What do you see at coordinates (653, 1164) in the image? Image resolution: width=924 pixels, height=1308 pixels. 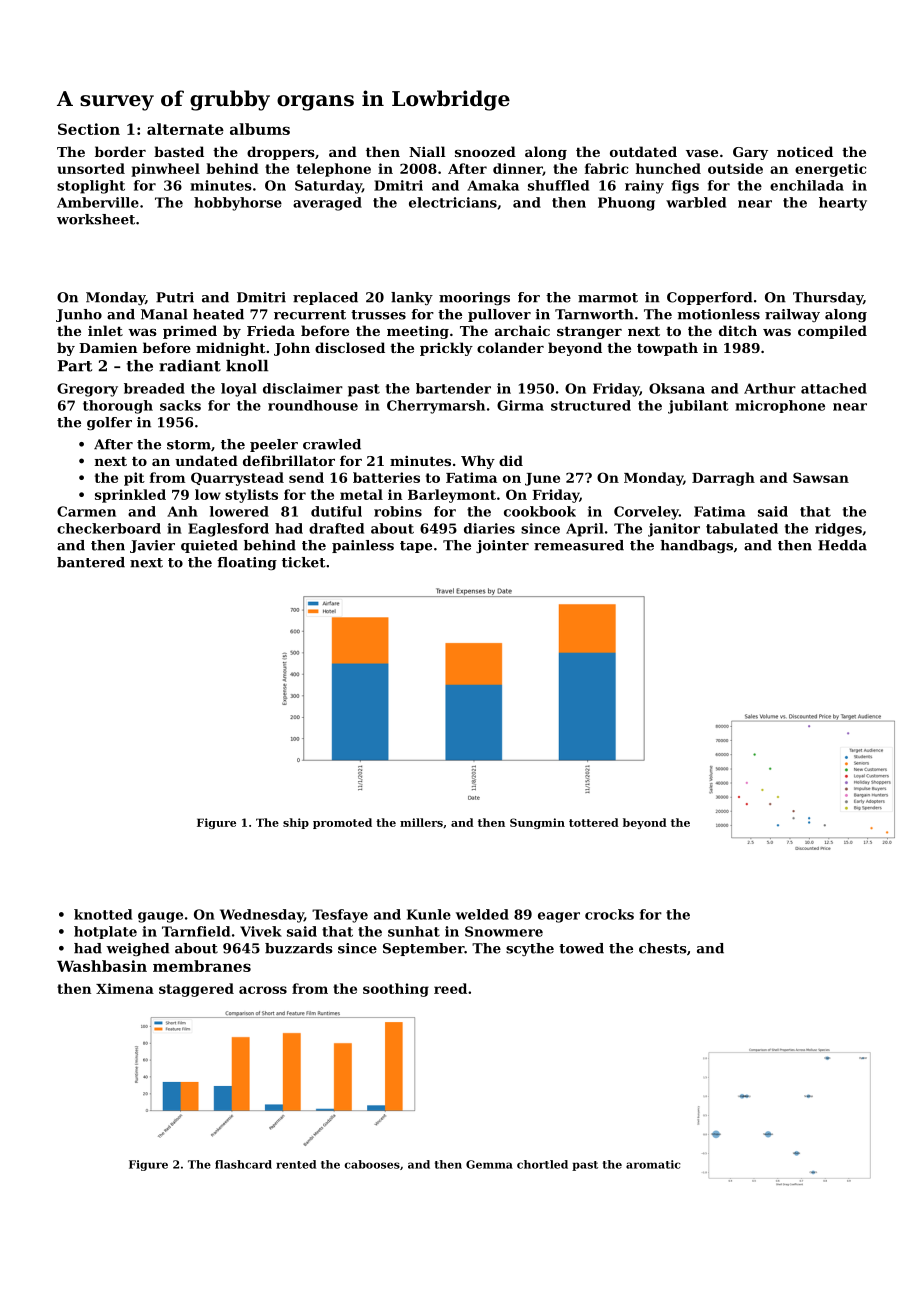 I see `aromatic` at bounding box center [653, 1164].
